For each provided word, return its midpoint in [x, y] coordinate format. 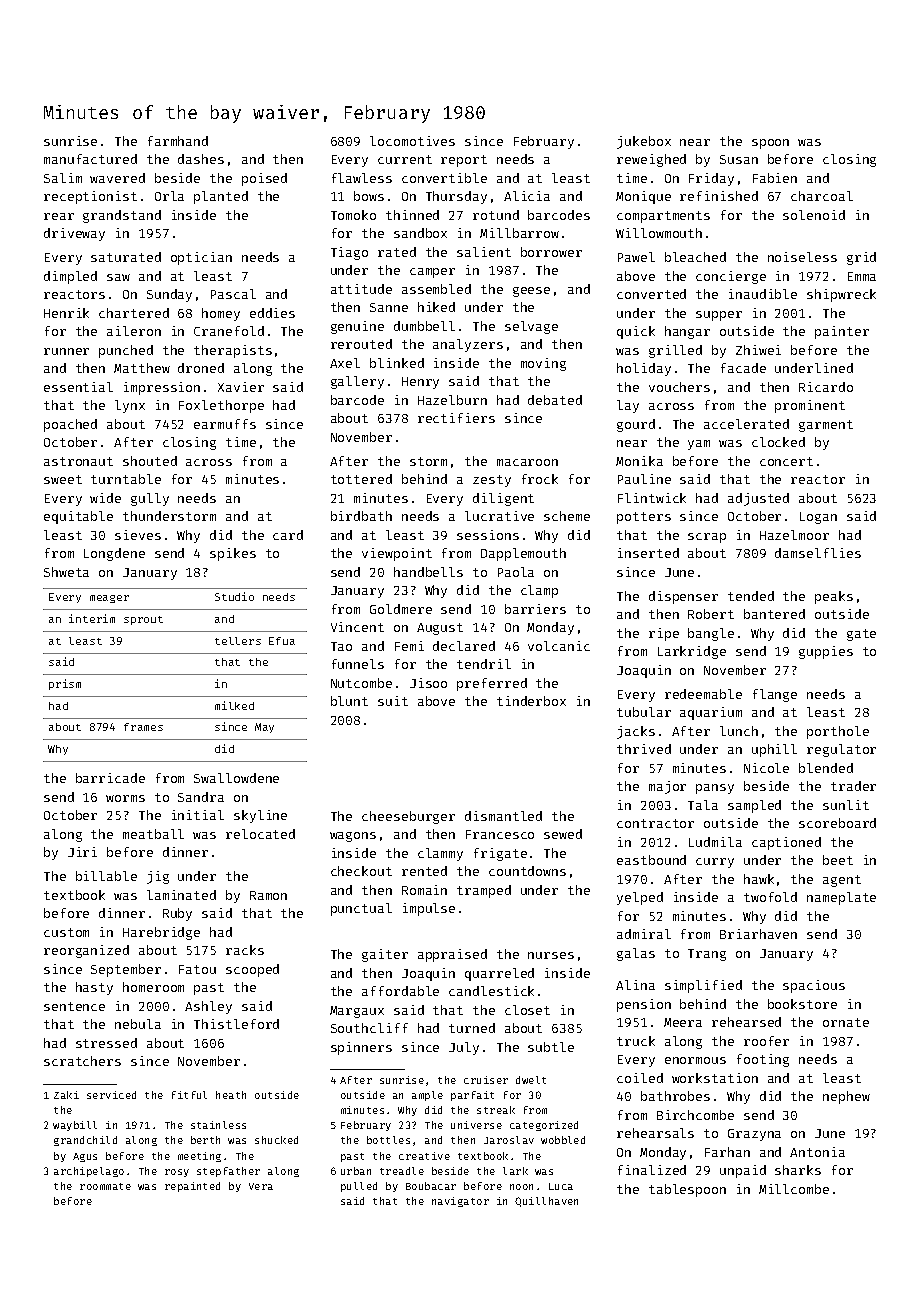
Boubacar [431, 1186]
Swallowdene [236, 778]
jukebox [644, 142]
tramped [484, 891]
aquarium [711, 713]
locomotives [412, 141]
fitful [189, 1095]
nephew [846, 1097]
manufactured [90, 159]
